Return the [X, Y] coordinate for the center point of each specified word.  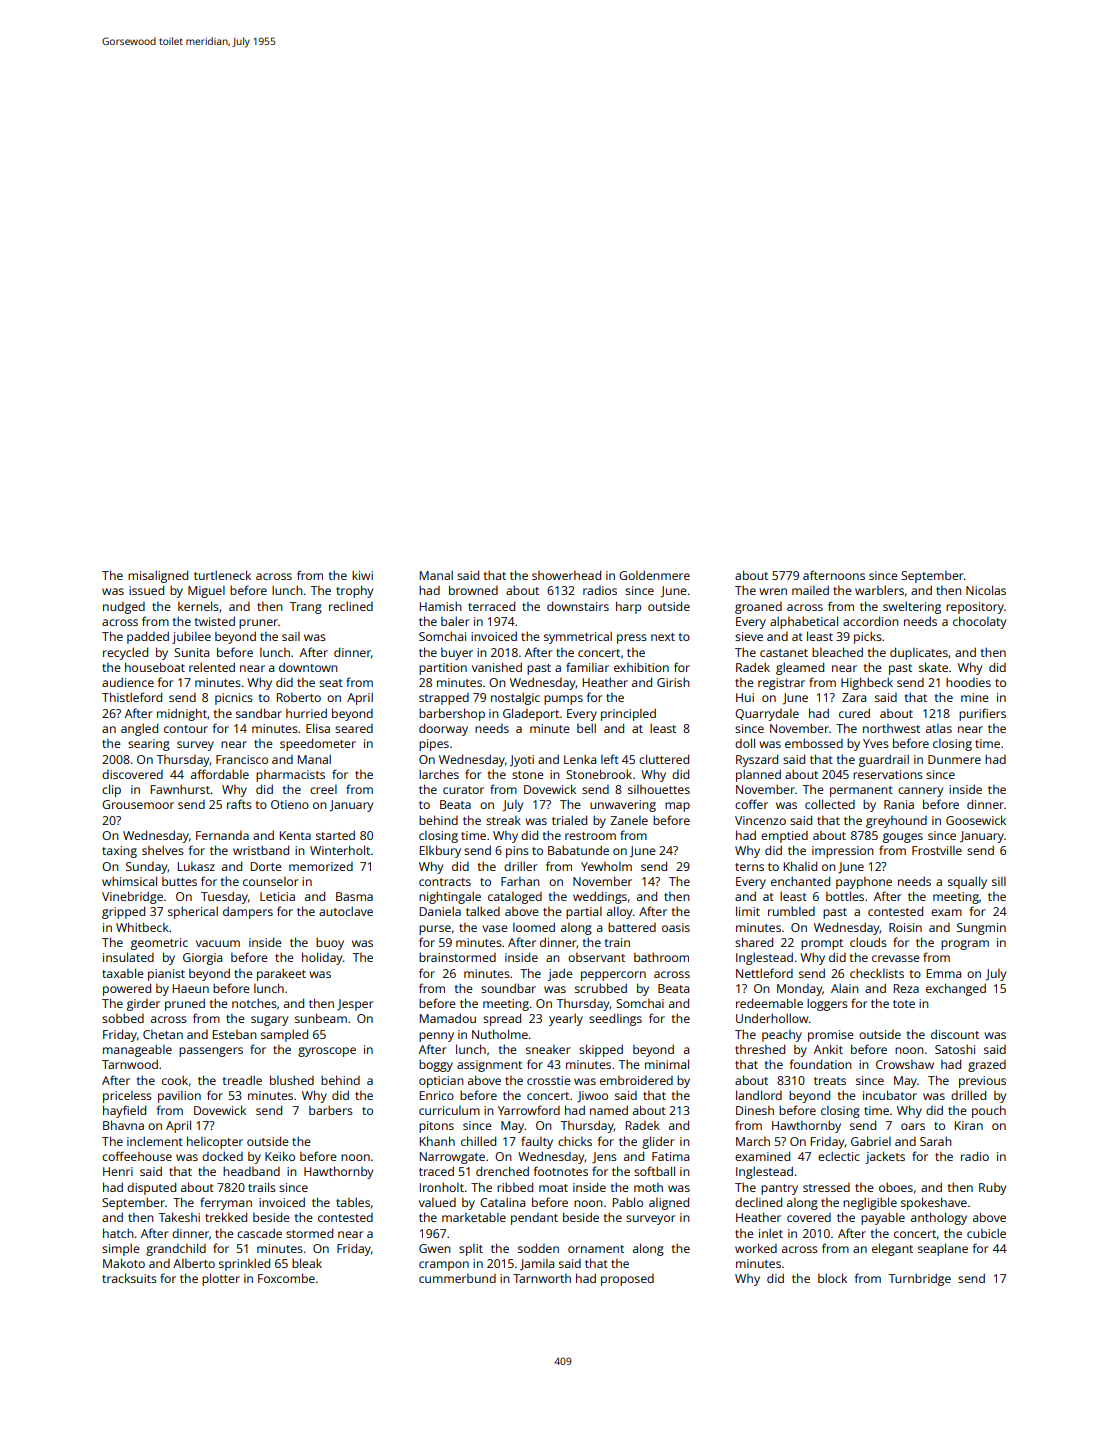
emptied [784, 837]
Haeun [191, 988]
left [610, 759]
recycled [125, 653]
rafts [239, 804]
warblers [879, 590]
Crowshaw [905, 1064]
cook [175, 1080]
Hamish [441, 606]
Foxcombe [286, 1278]
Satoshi [955, 1049]
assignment [489, 1066]
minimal [667, 1064]
